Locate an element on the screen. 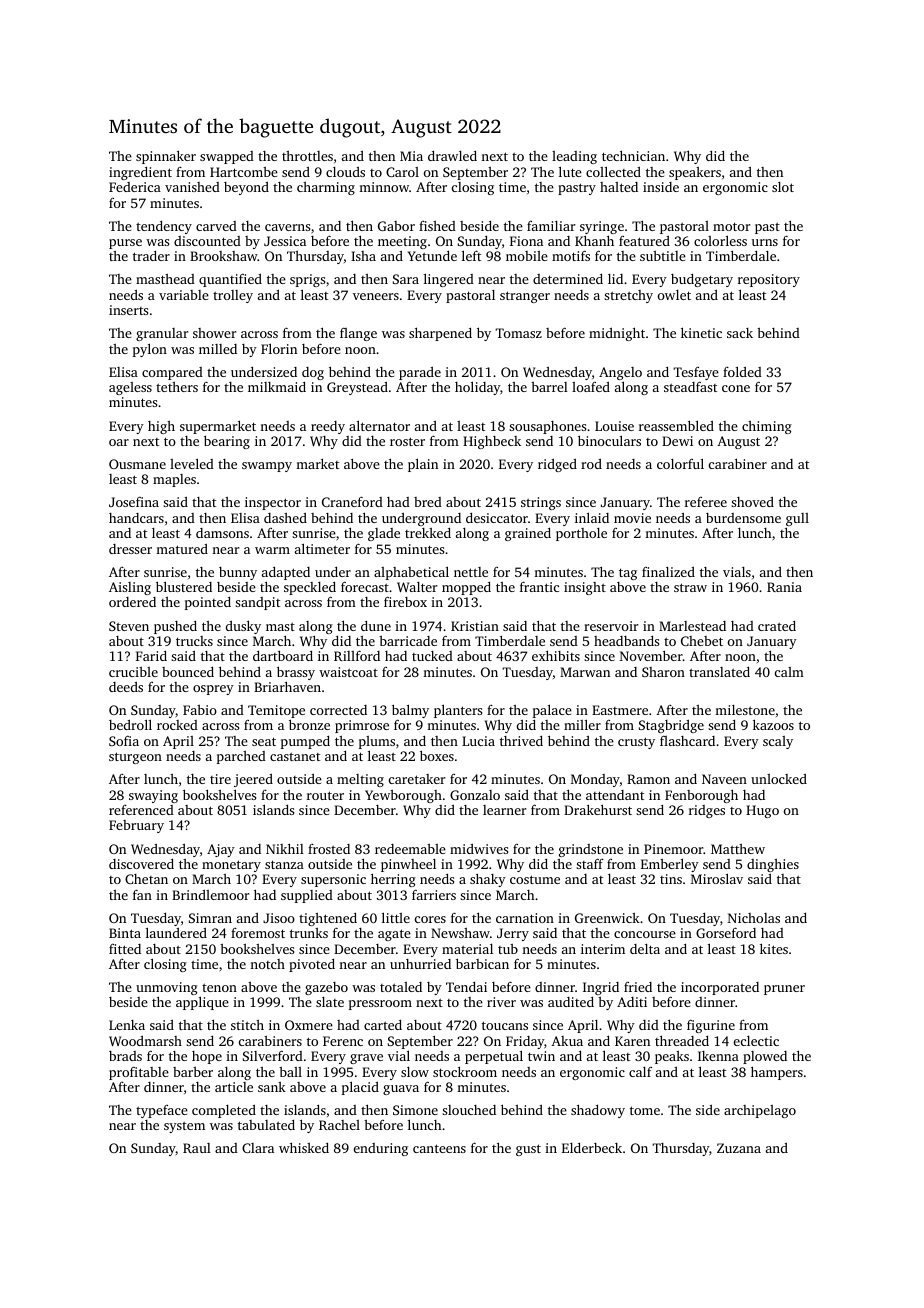  compared is located at coordinates (172, 373).
